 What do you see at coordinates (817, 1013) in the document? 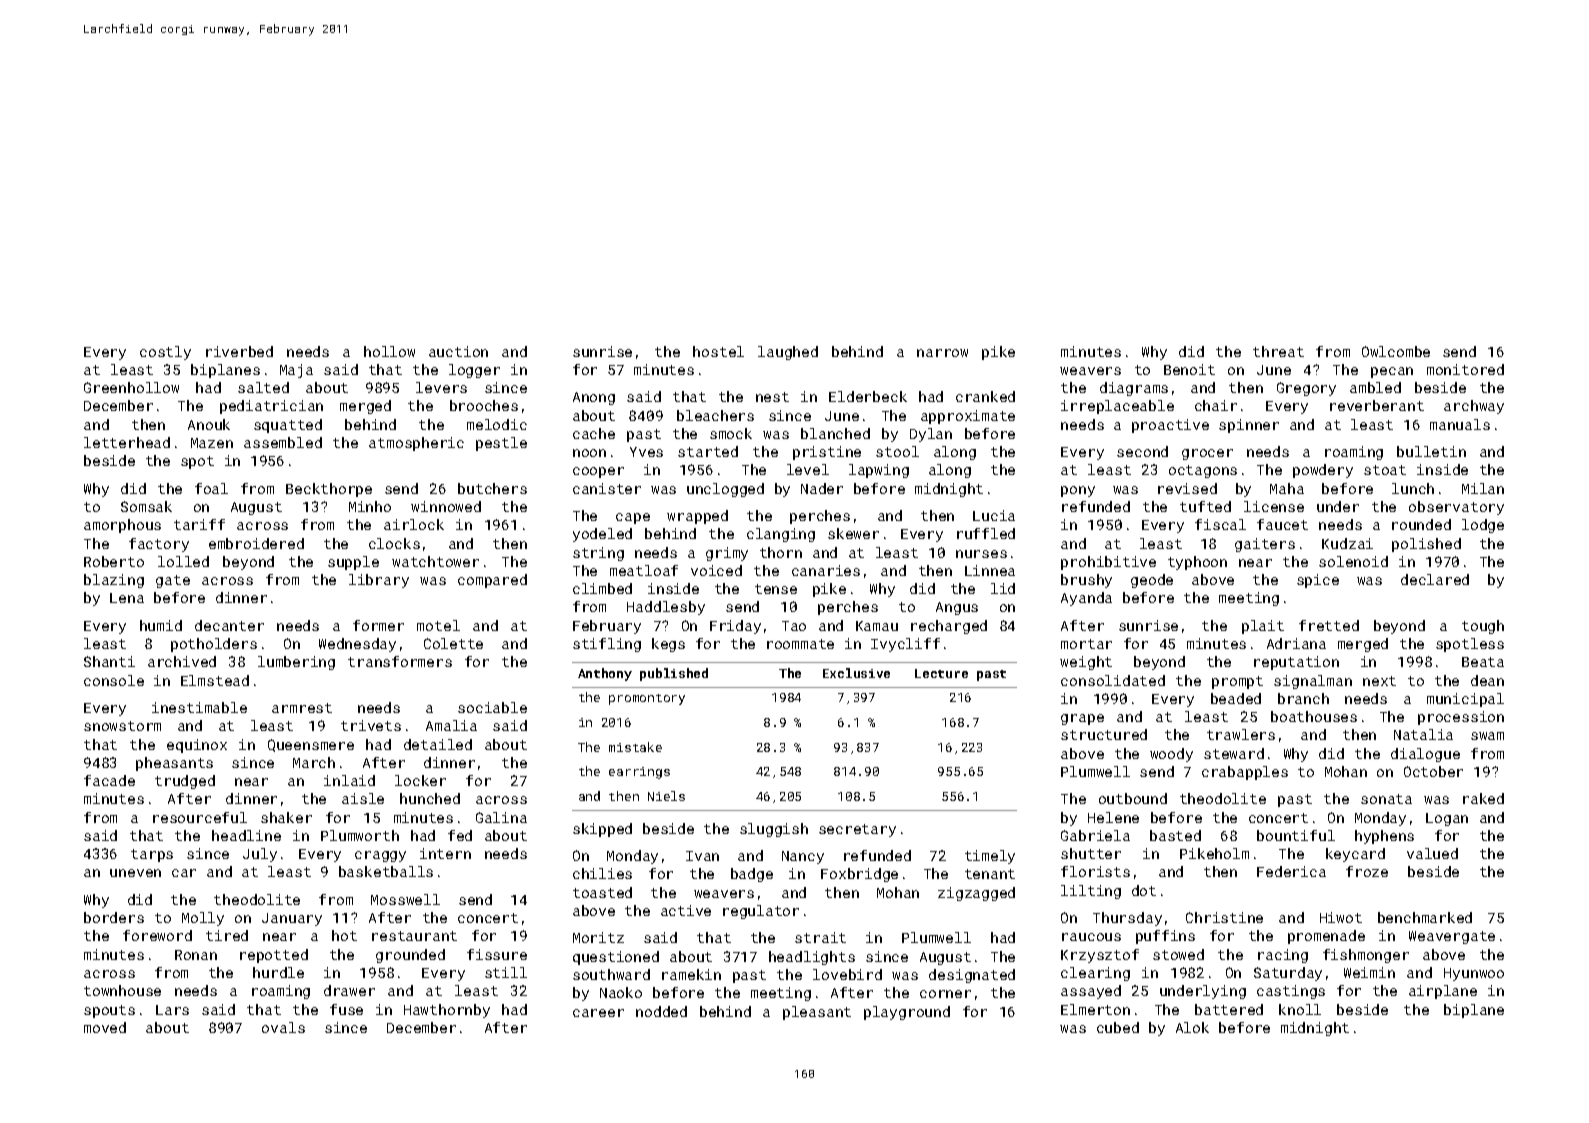
I see `pleasant` at bounding box center [817, 1013].
